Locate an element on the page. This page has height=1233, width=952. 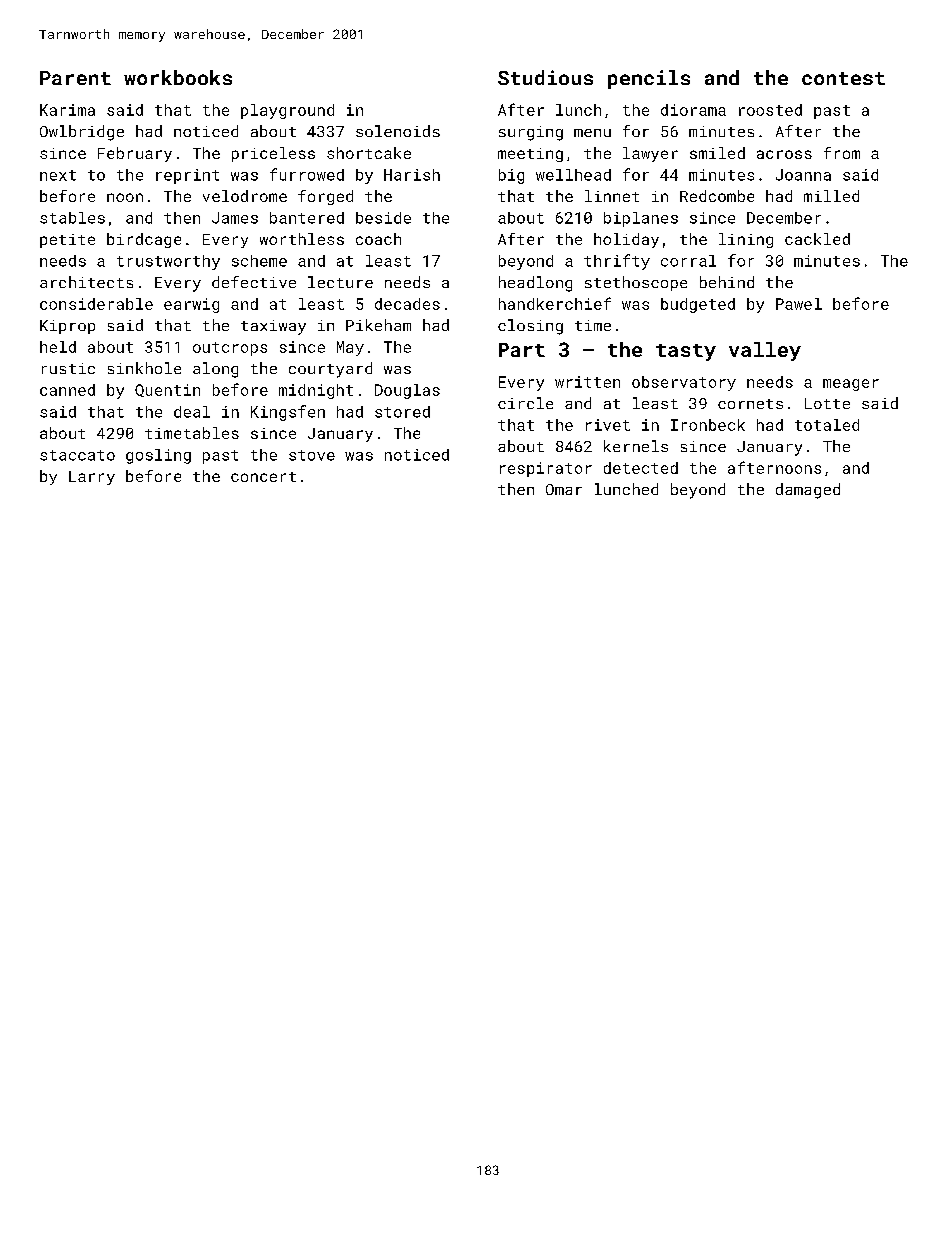
architects is located at coordinates (86, 282).
